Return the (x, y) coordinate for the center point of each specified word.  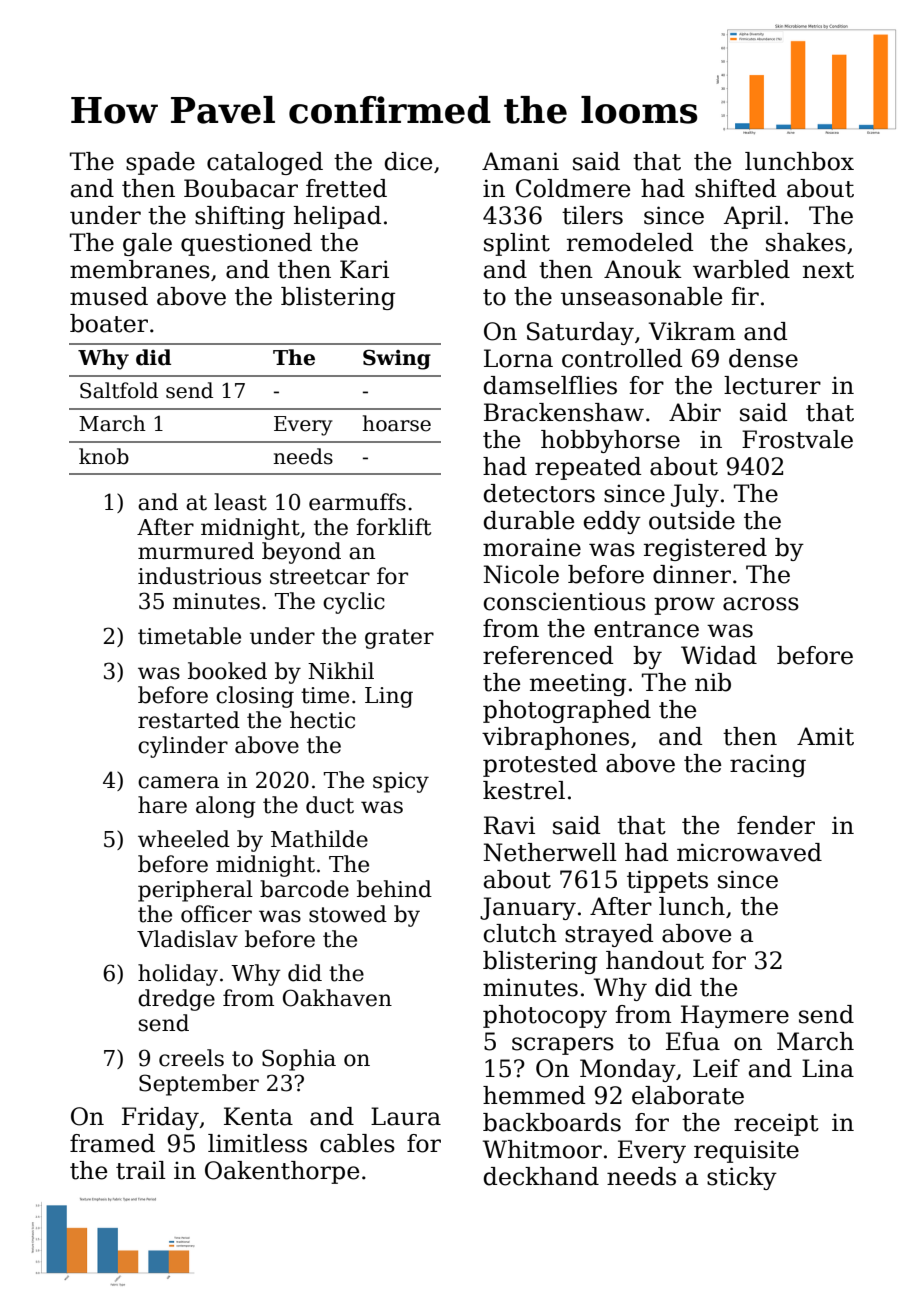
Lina (828, 1068)
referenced (548, 655)
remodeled (630, 242)
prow (684, 606)
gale (147, 244)
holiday (178, 975)
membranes (140, 269)
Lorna (518, 358)
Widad (719, 655)
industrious (199, 576)
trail (141, 1170)
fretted (346, 188)
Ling (389, 697)
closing (255, 697)
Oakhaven (337, 998)
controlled (622, 358)
